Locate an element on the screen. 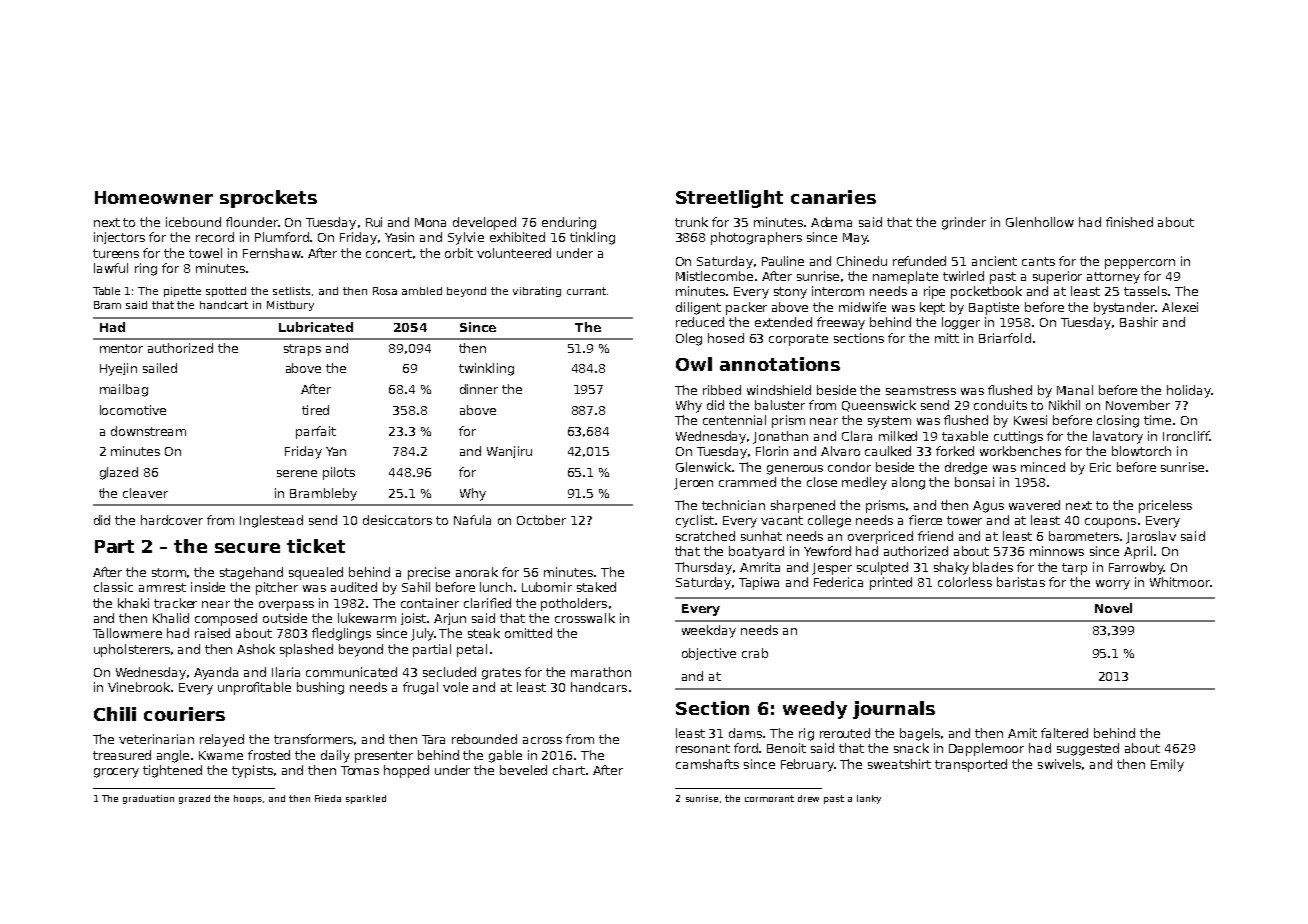 This screenshot has height=924, width=1308. Homeowner is located at coordinates (154, 197).
